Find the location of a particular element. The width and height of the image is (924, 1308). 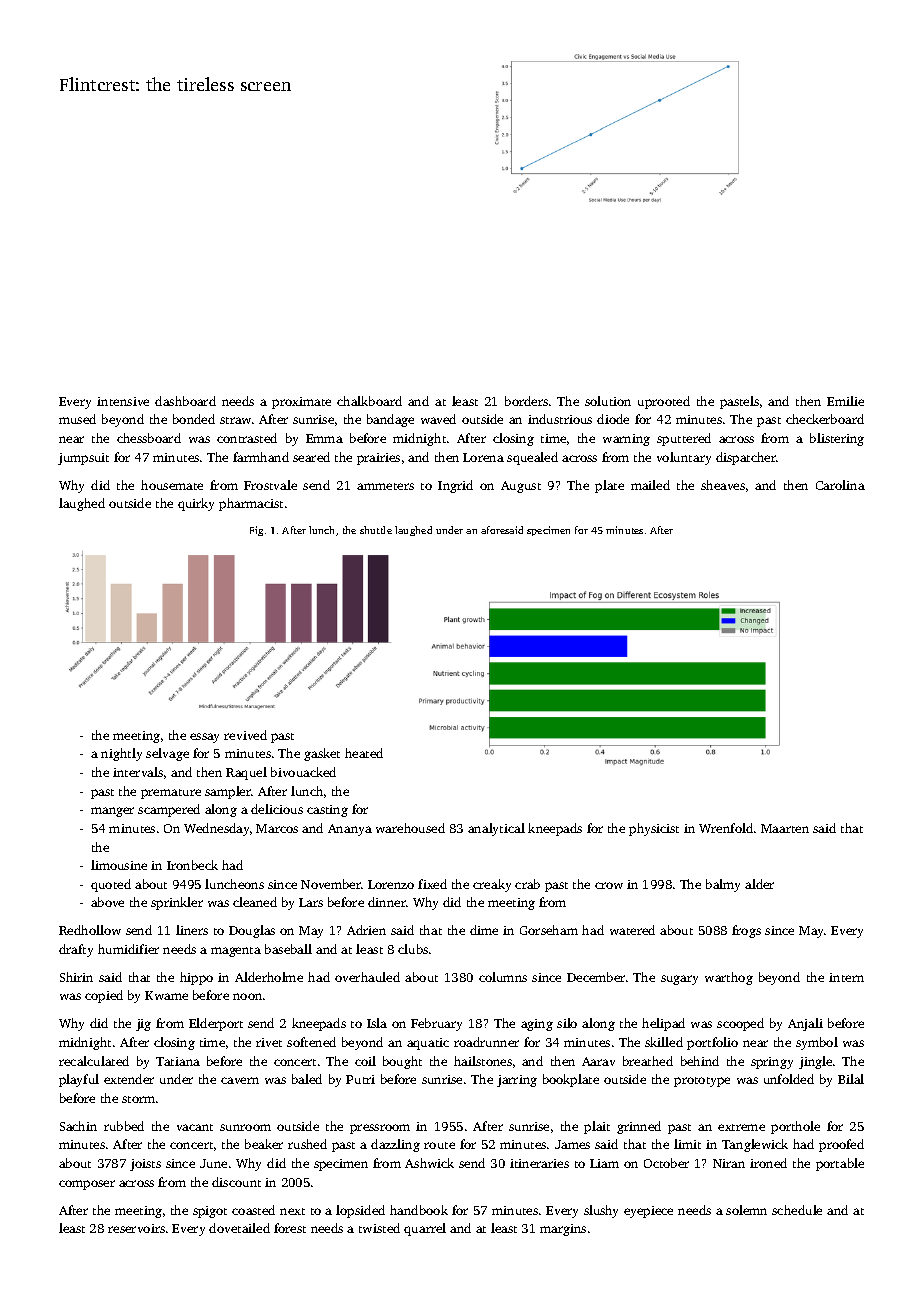

itineraries is located at coordinates (539, 1163).
